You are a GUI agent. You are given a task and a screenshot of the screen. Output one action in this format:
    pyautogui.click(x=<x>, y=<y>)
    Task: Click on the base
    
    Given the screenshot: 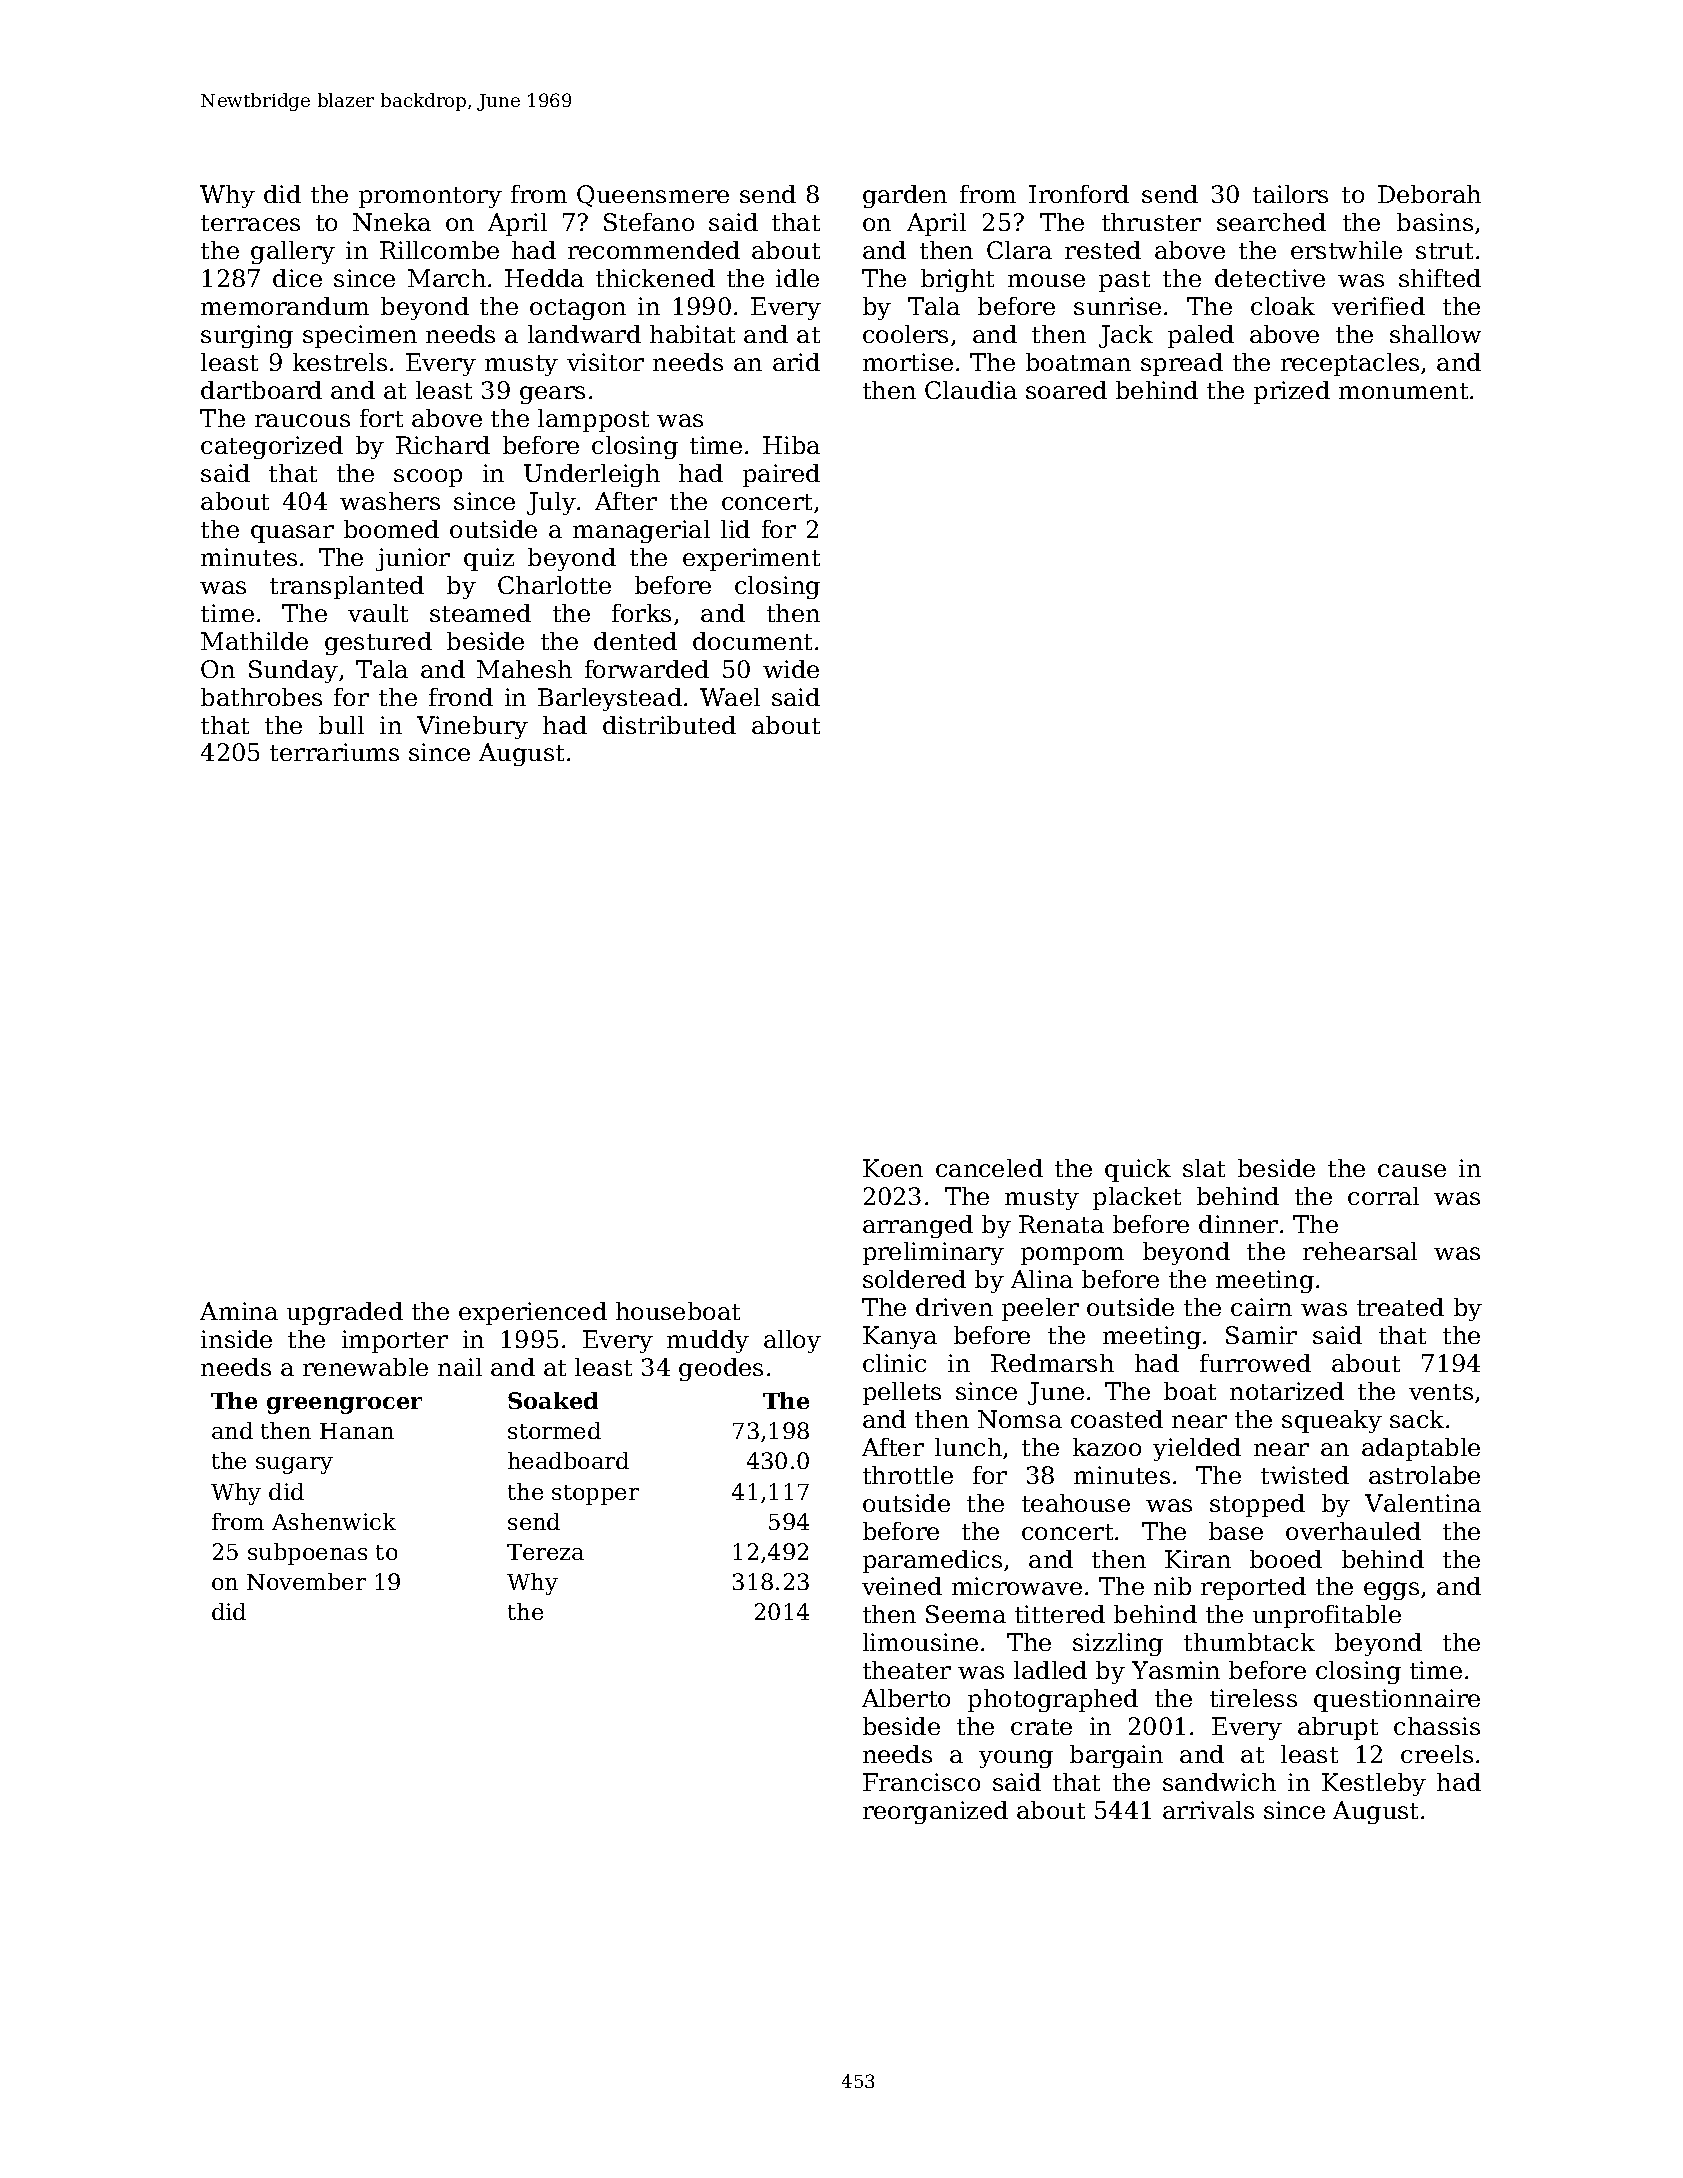 What is the action you would take?
    pyautogui.click(x=1236, y=1531)
